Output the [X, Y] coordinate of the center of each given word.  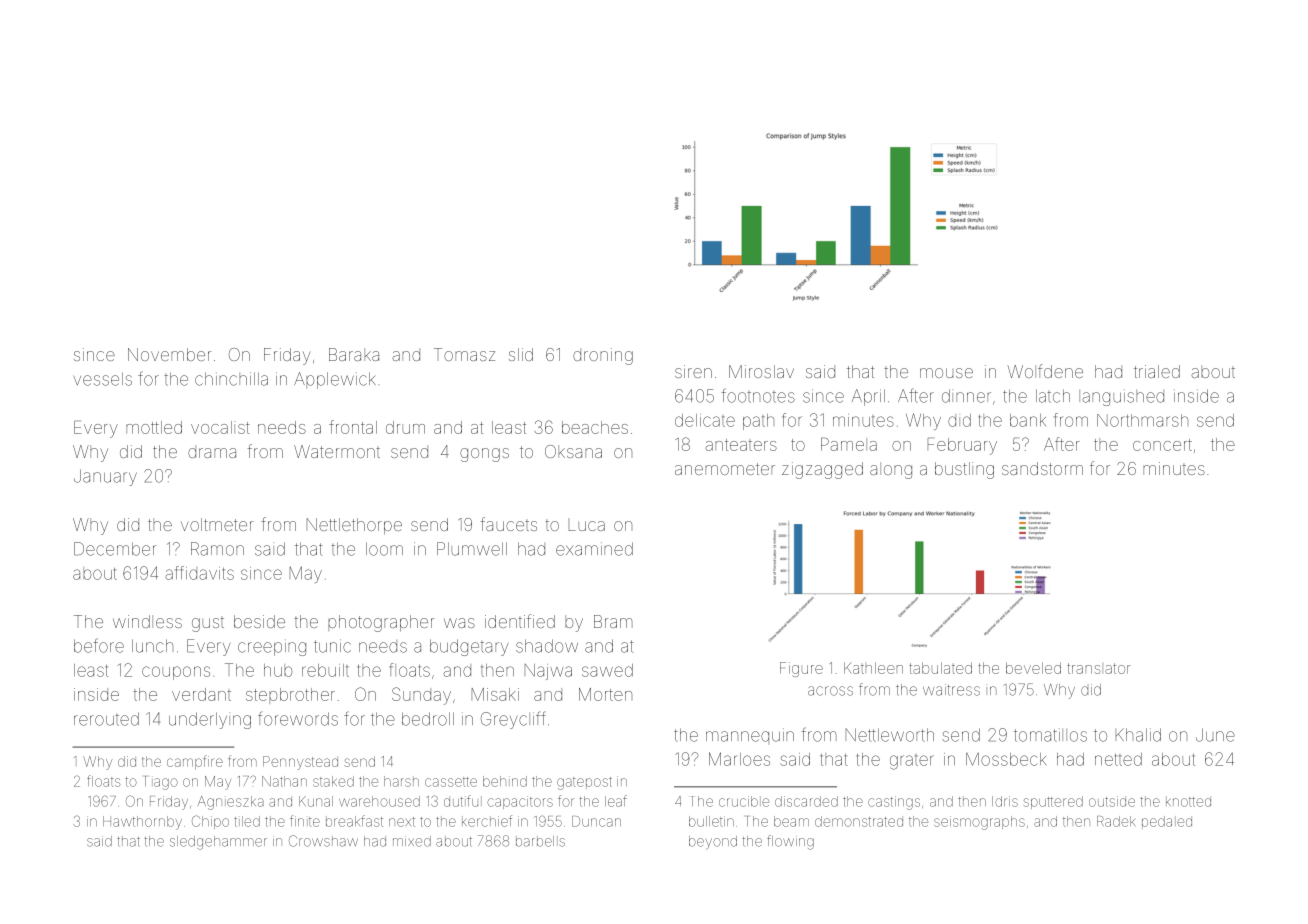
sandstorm [1042, 468]
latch [1053, 396]
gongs [484, 455]
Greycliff [513, 720]
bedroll [428, 719]
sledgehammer [218, 843]
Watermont [337, 451]
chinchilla [231, 379]
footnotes [758, 395]
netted [1118, 759]
